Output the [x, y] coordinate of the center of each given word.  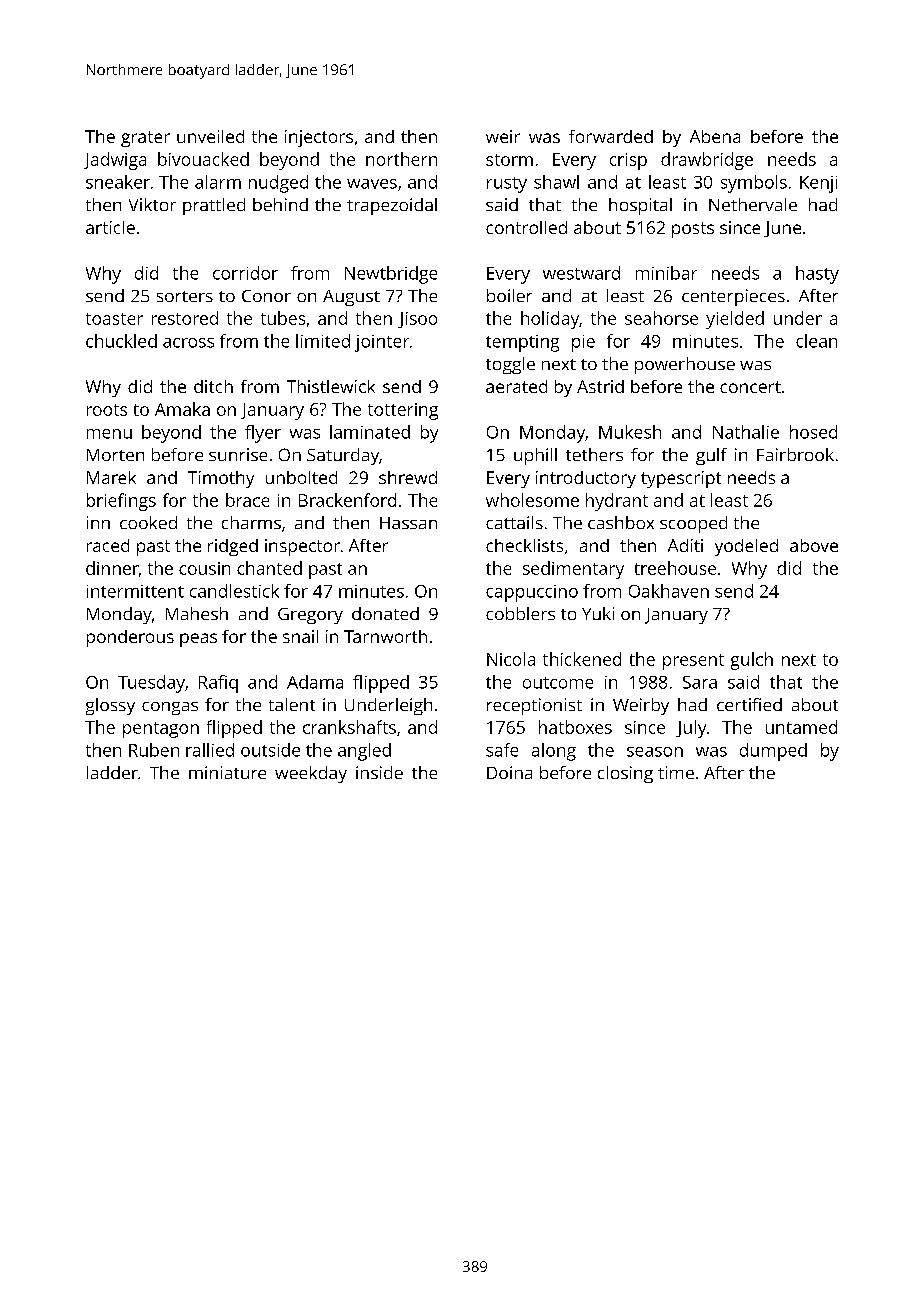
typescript [681, 479]
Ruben [154, 750]
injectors [319, 138]
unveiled [210, 136]
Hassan [408, 523]
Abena [715, 136]
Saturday [343, 456]
